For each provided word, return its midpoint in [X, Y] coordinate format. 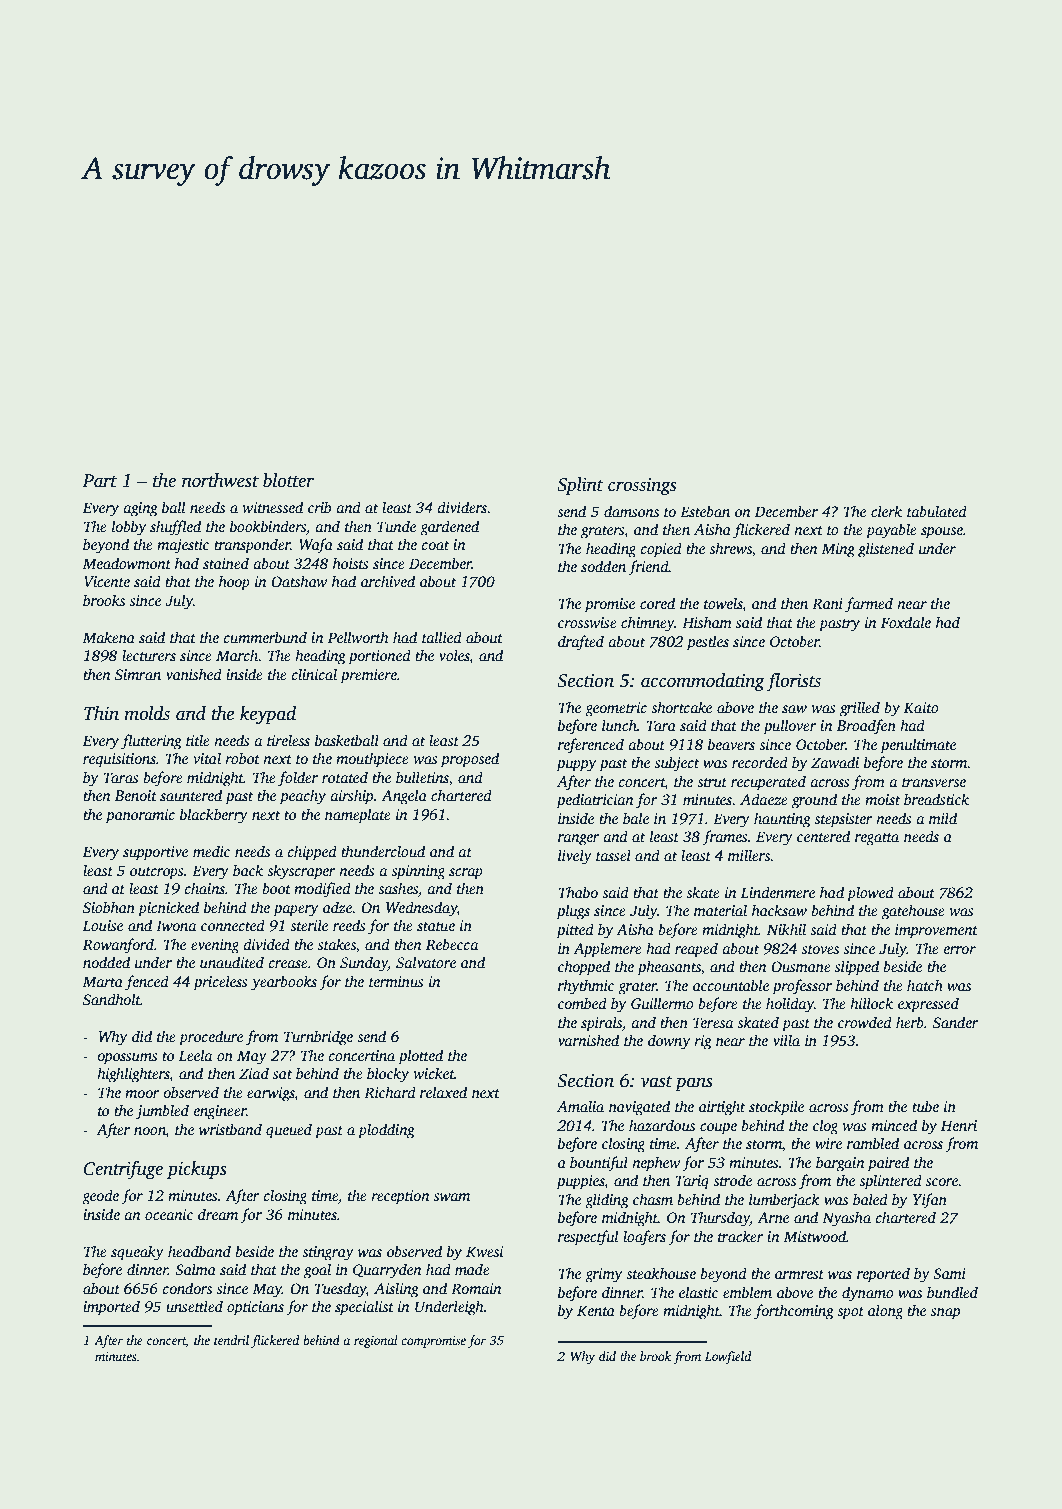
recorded [760, 762]
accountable [731, 985]
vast [657, 1082]
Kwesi [485, 1251]
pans [694, 1084]
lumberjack [784, 1201]
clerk [886, 511]
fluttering [151, 742]
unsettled [194, 1306]
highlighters [133, 1075]
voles [454, 656]
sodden [603, 566]
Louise [103, 925]
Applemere [607, 950]
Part [99, 481]
